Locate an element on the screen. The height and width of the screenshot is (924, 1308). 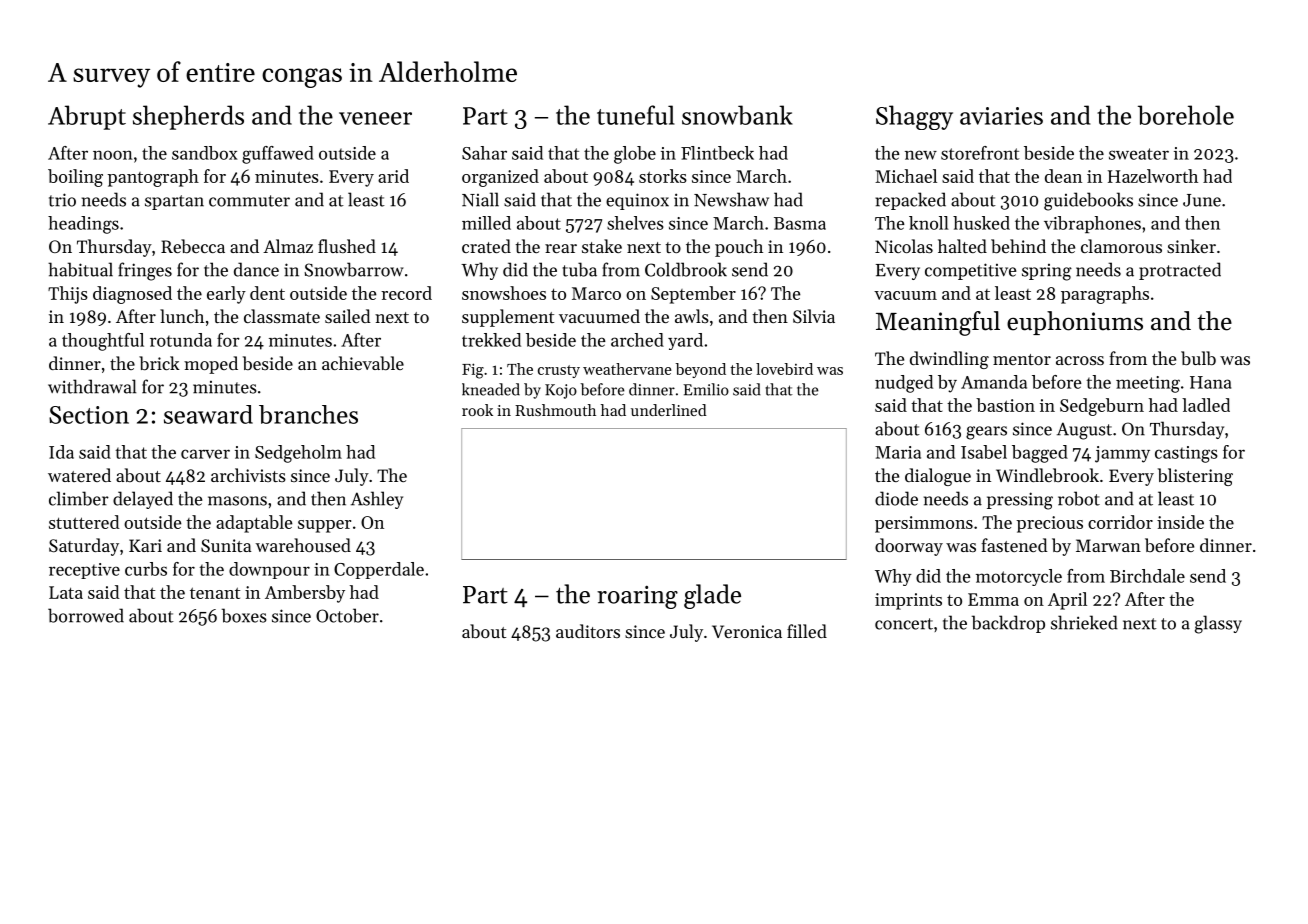
Kari is located at coordinates (145, 545).
